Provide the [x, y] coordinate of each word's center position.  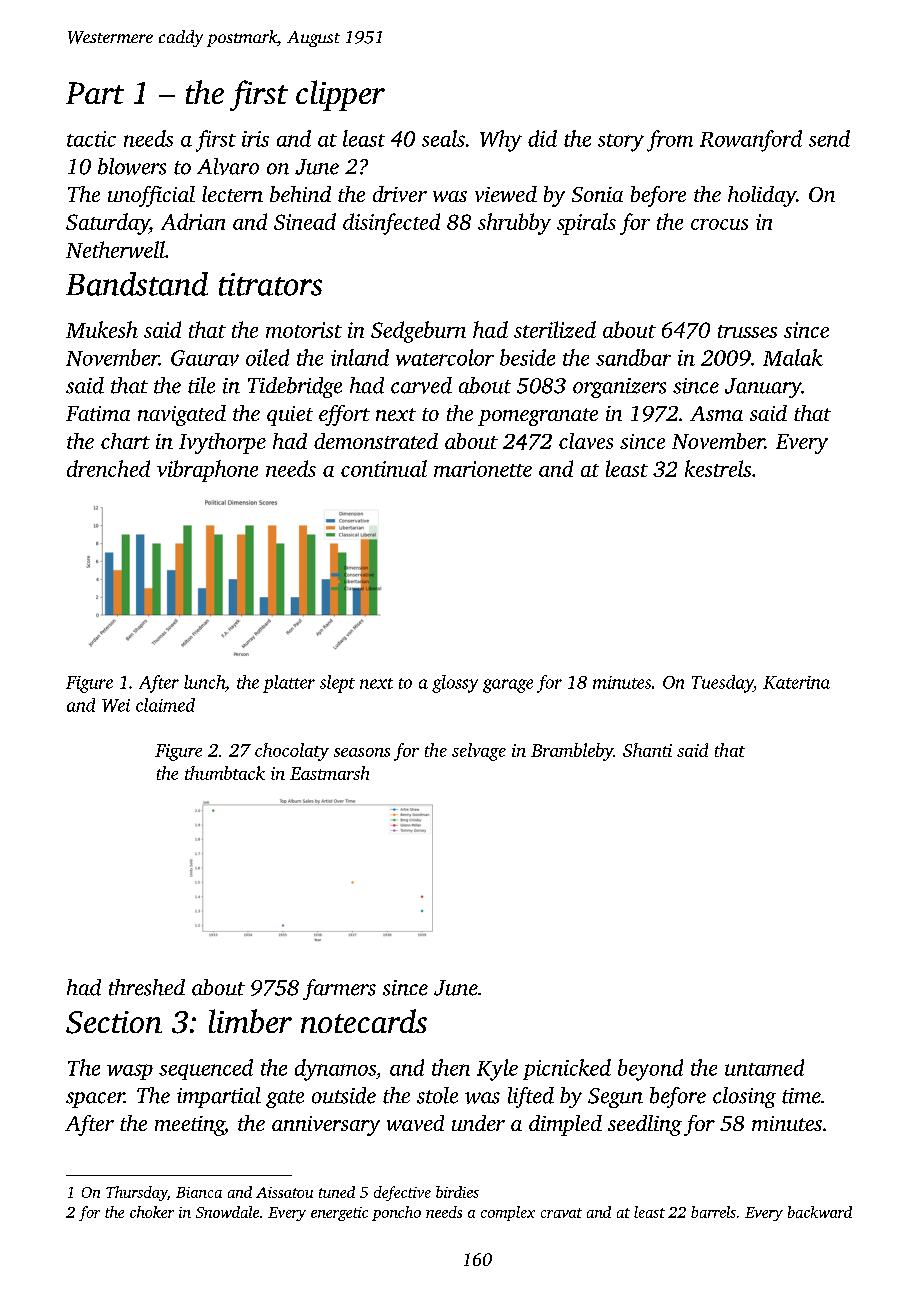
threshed [147, 987]
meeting [189, 1126]
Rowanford [751, 141]
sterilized [555, 329]
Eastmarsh [329, 773]
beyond [650, 1070]
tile [201, 385]
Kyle [497, 1070]
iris [255, 139]
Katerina [796, 682]
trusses [747, 331]
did [542, 138]
